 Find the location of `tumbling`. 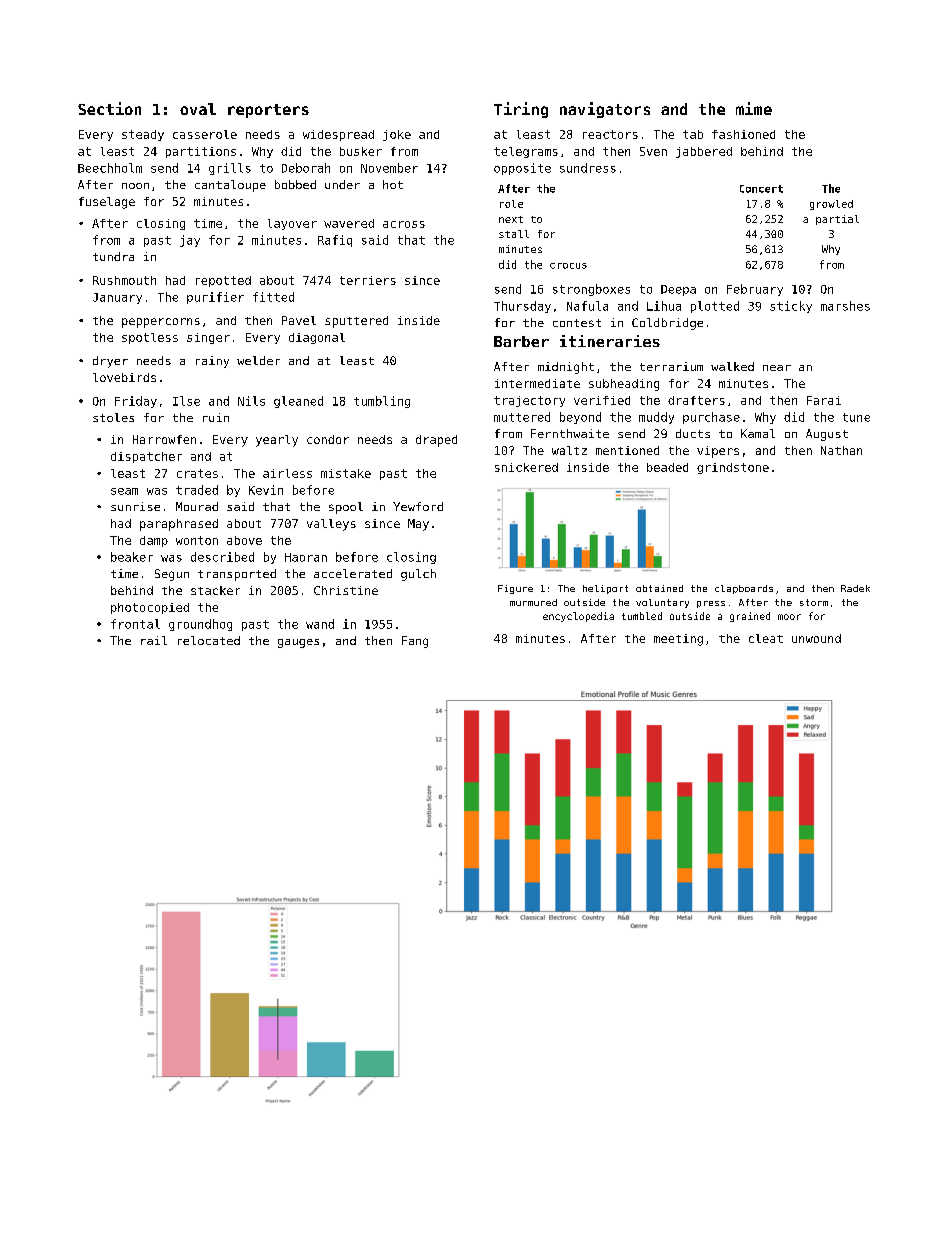

tumbling is located at coordinates (382, 402).
